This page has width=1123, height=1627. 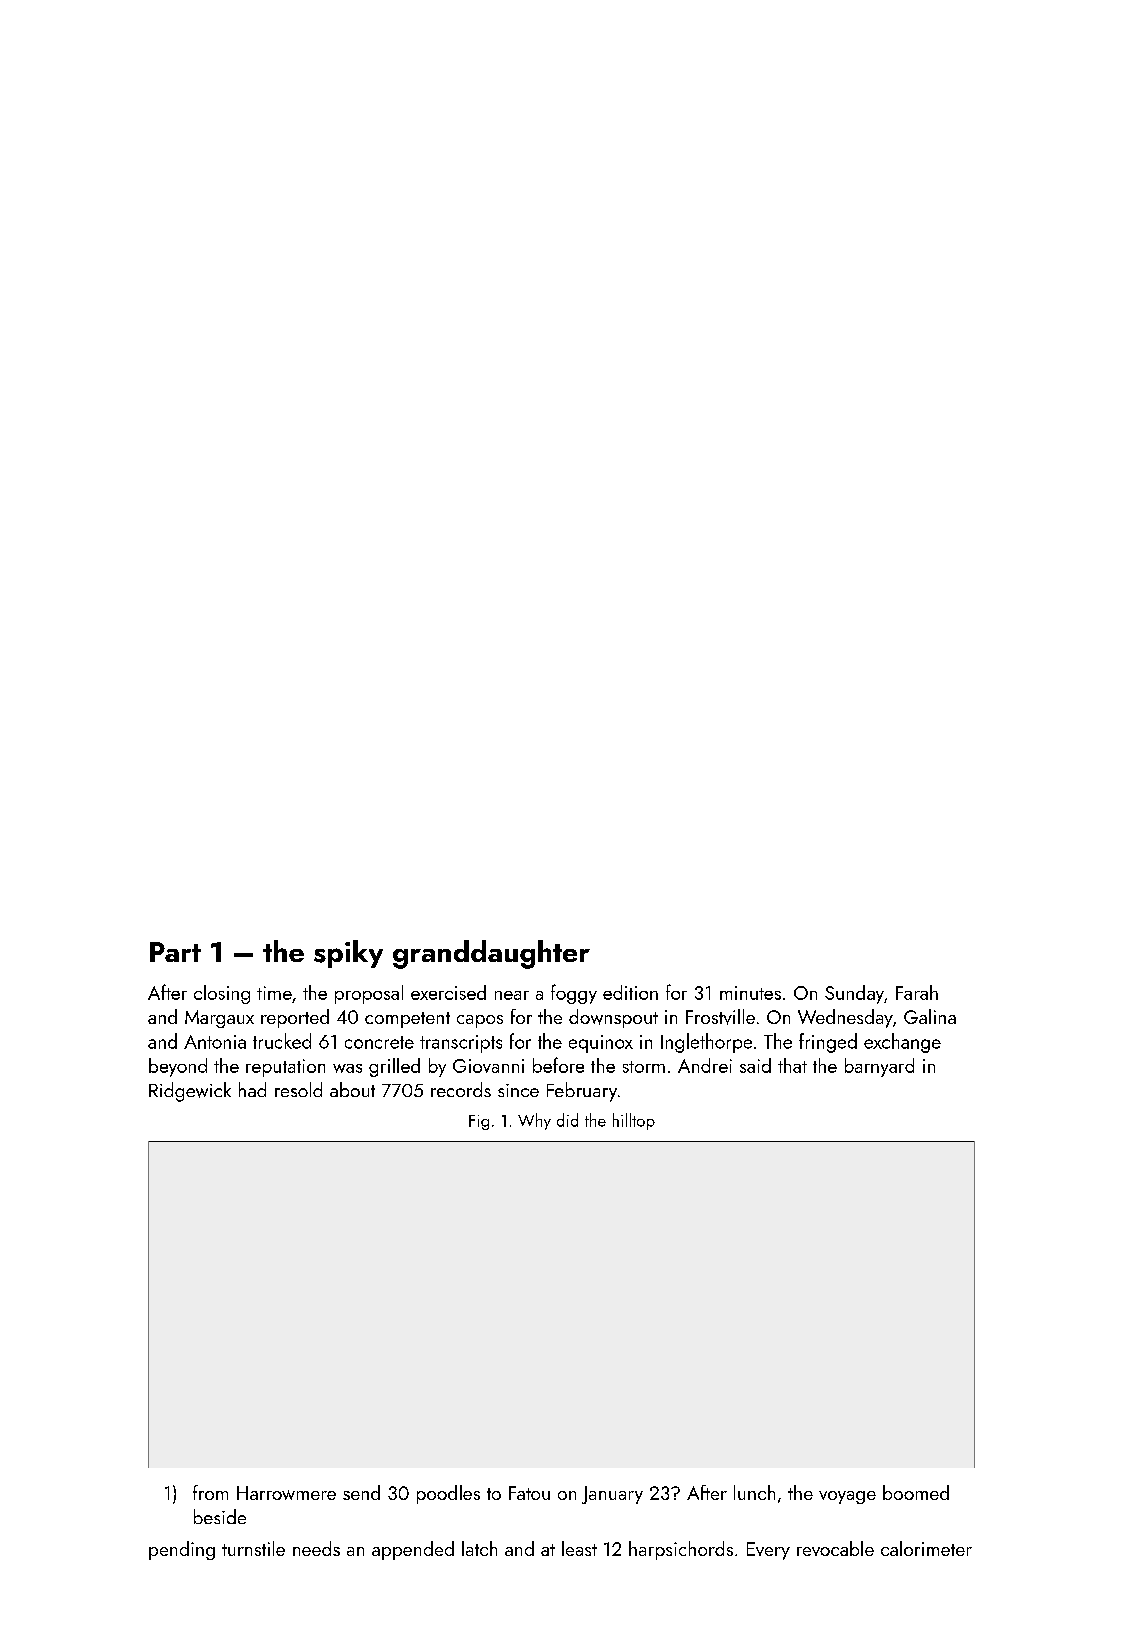 What do you see at coordinates (582, 1092) in the page?
I see `February` at bounding box center [582, 1092].
